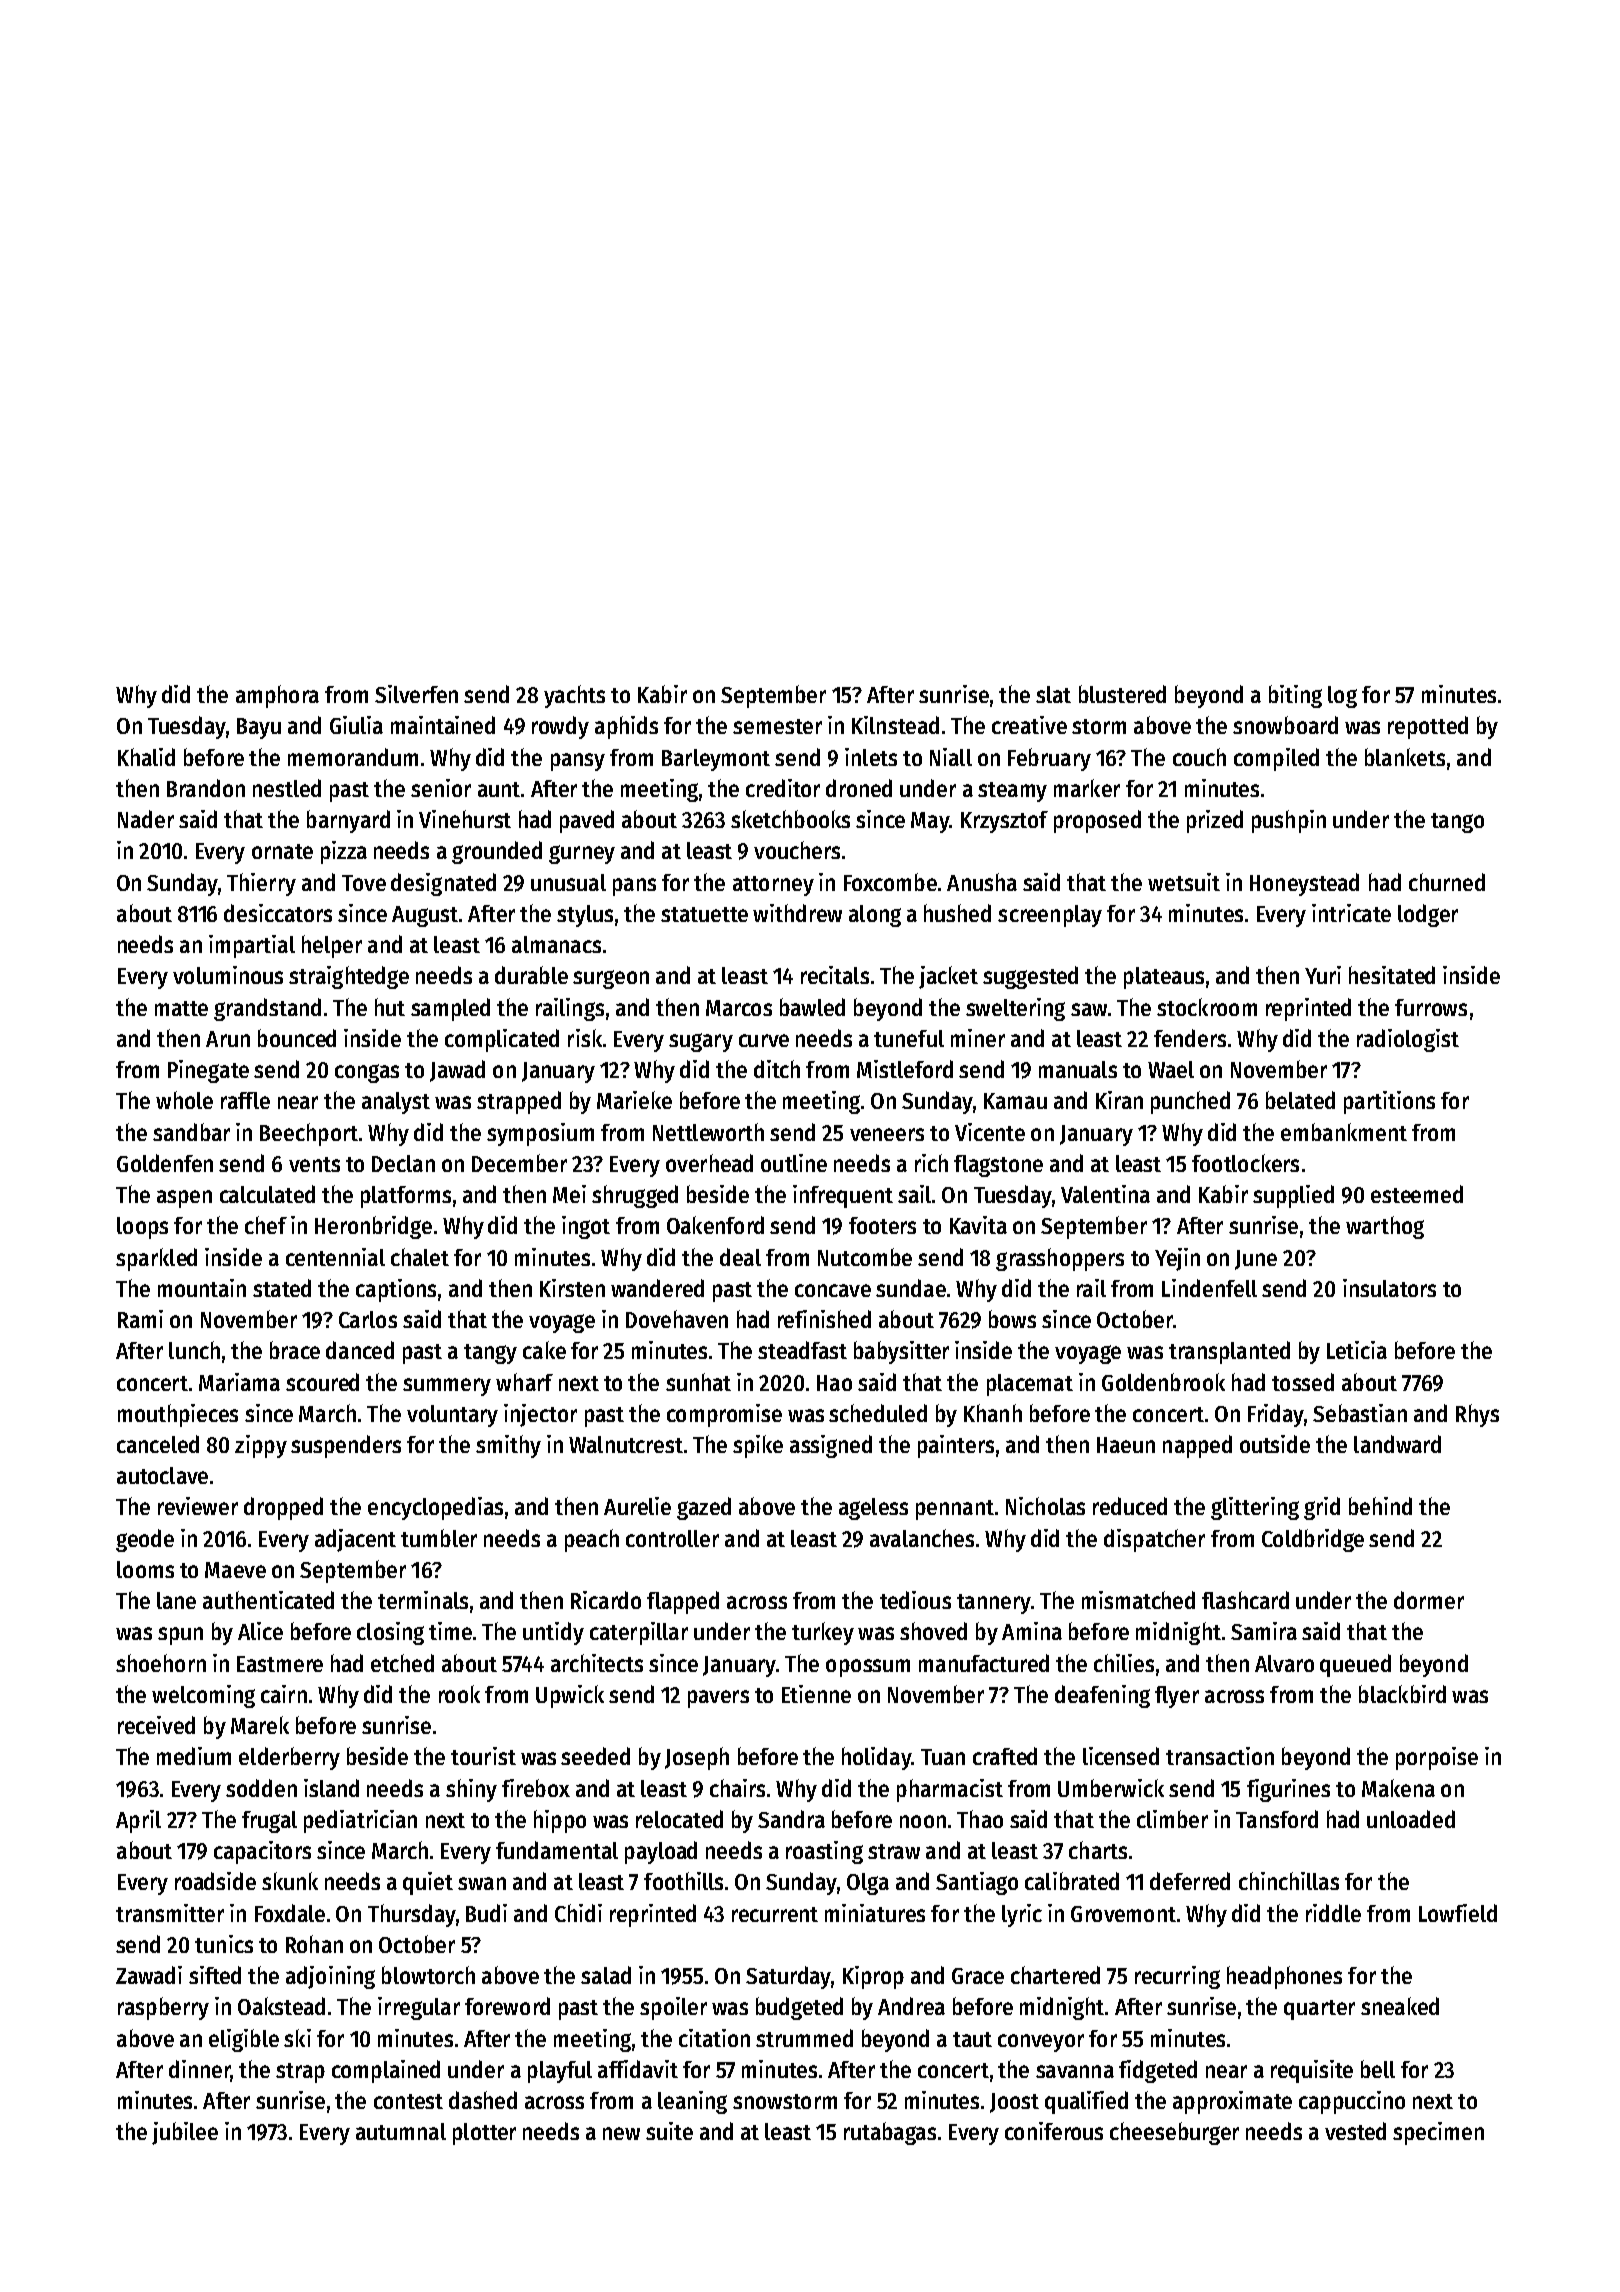  I want to click on miniatures, so click(875, 1913).
